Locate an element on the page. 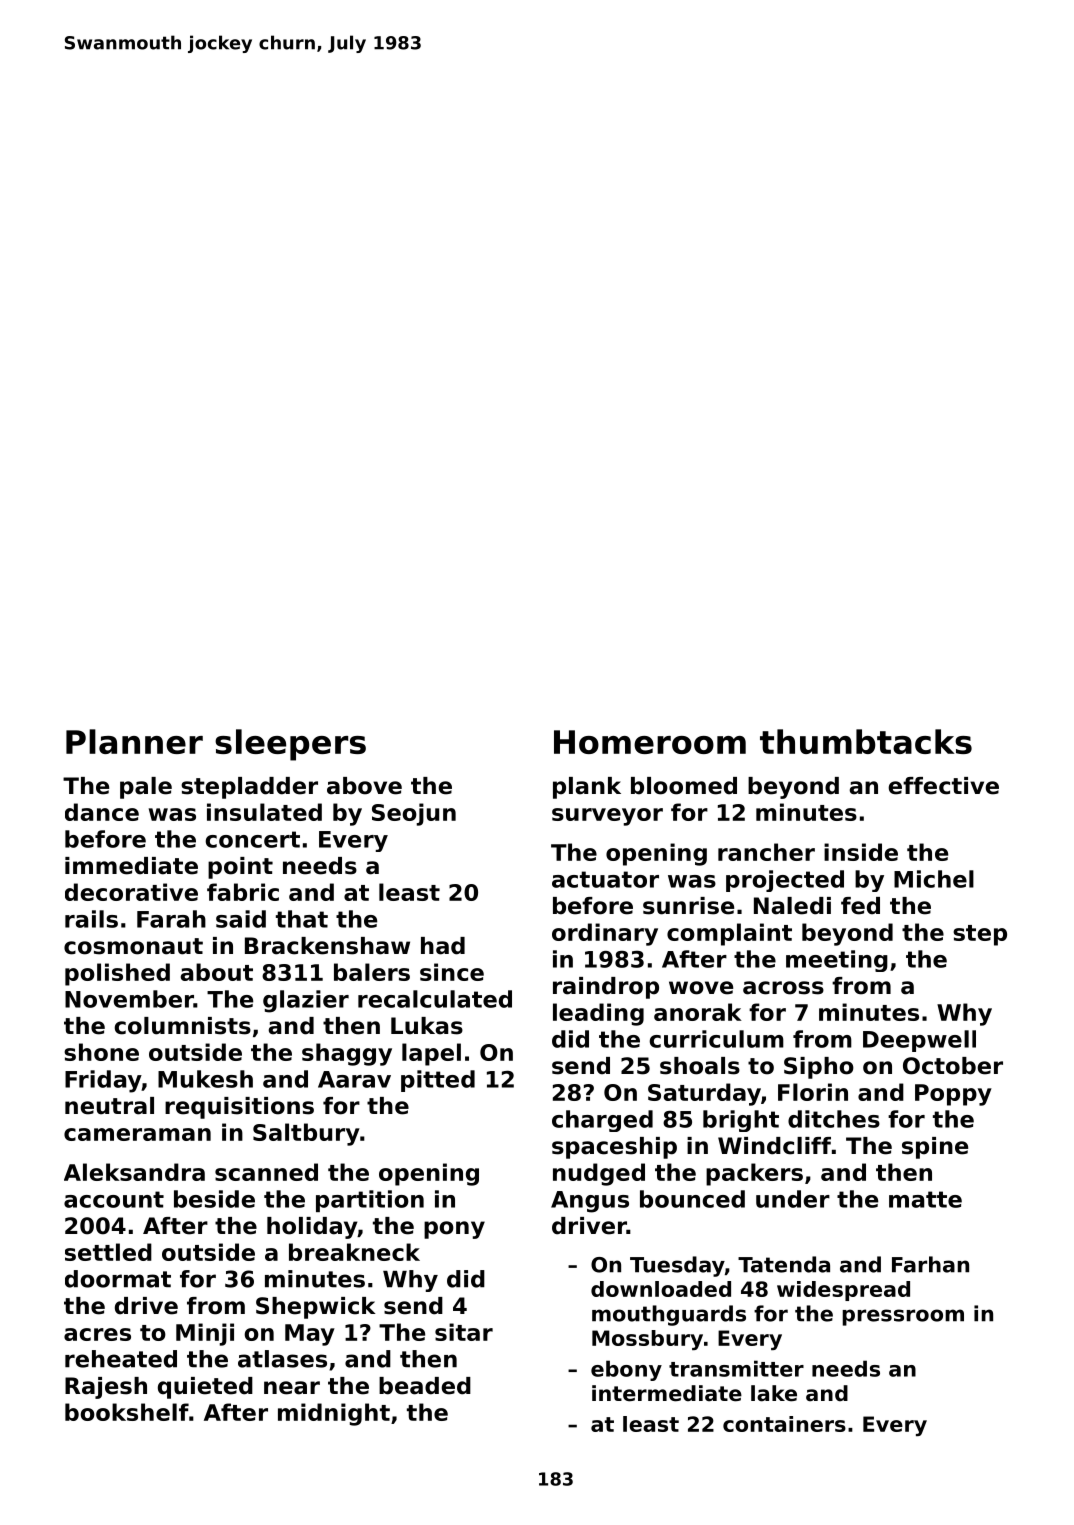 The image size is (1074, 1525). thumbtacks is located at coordinates (866, 741).
